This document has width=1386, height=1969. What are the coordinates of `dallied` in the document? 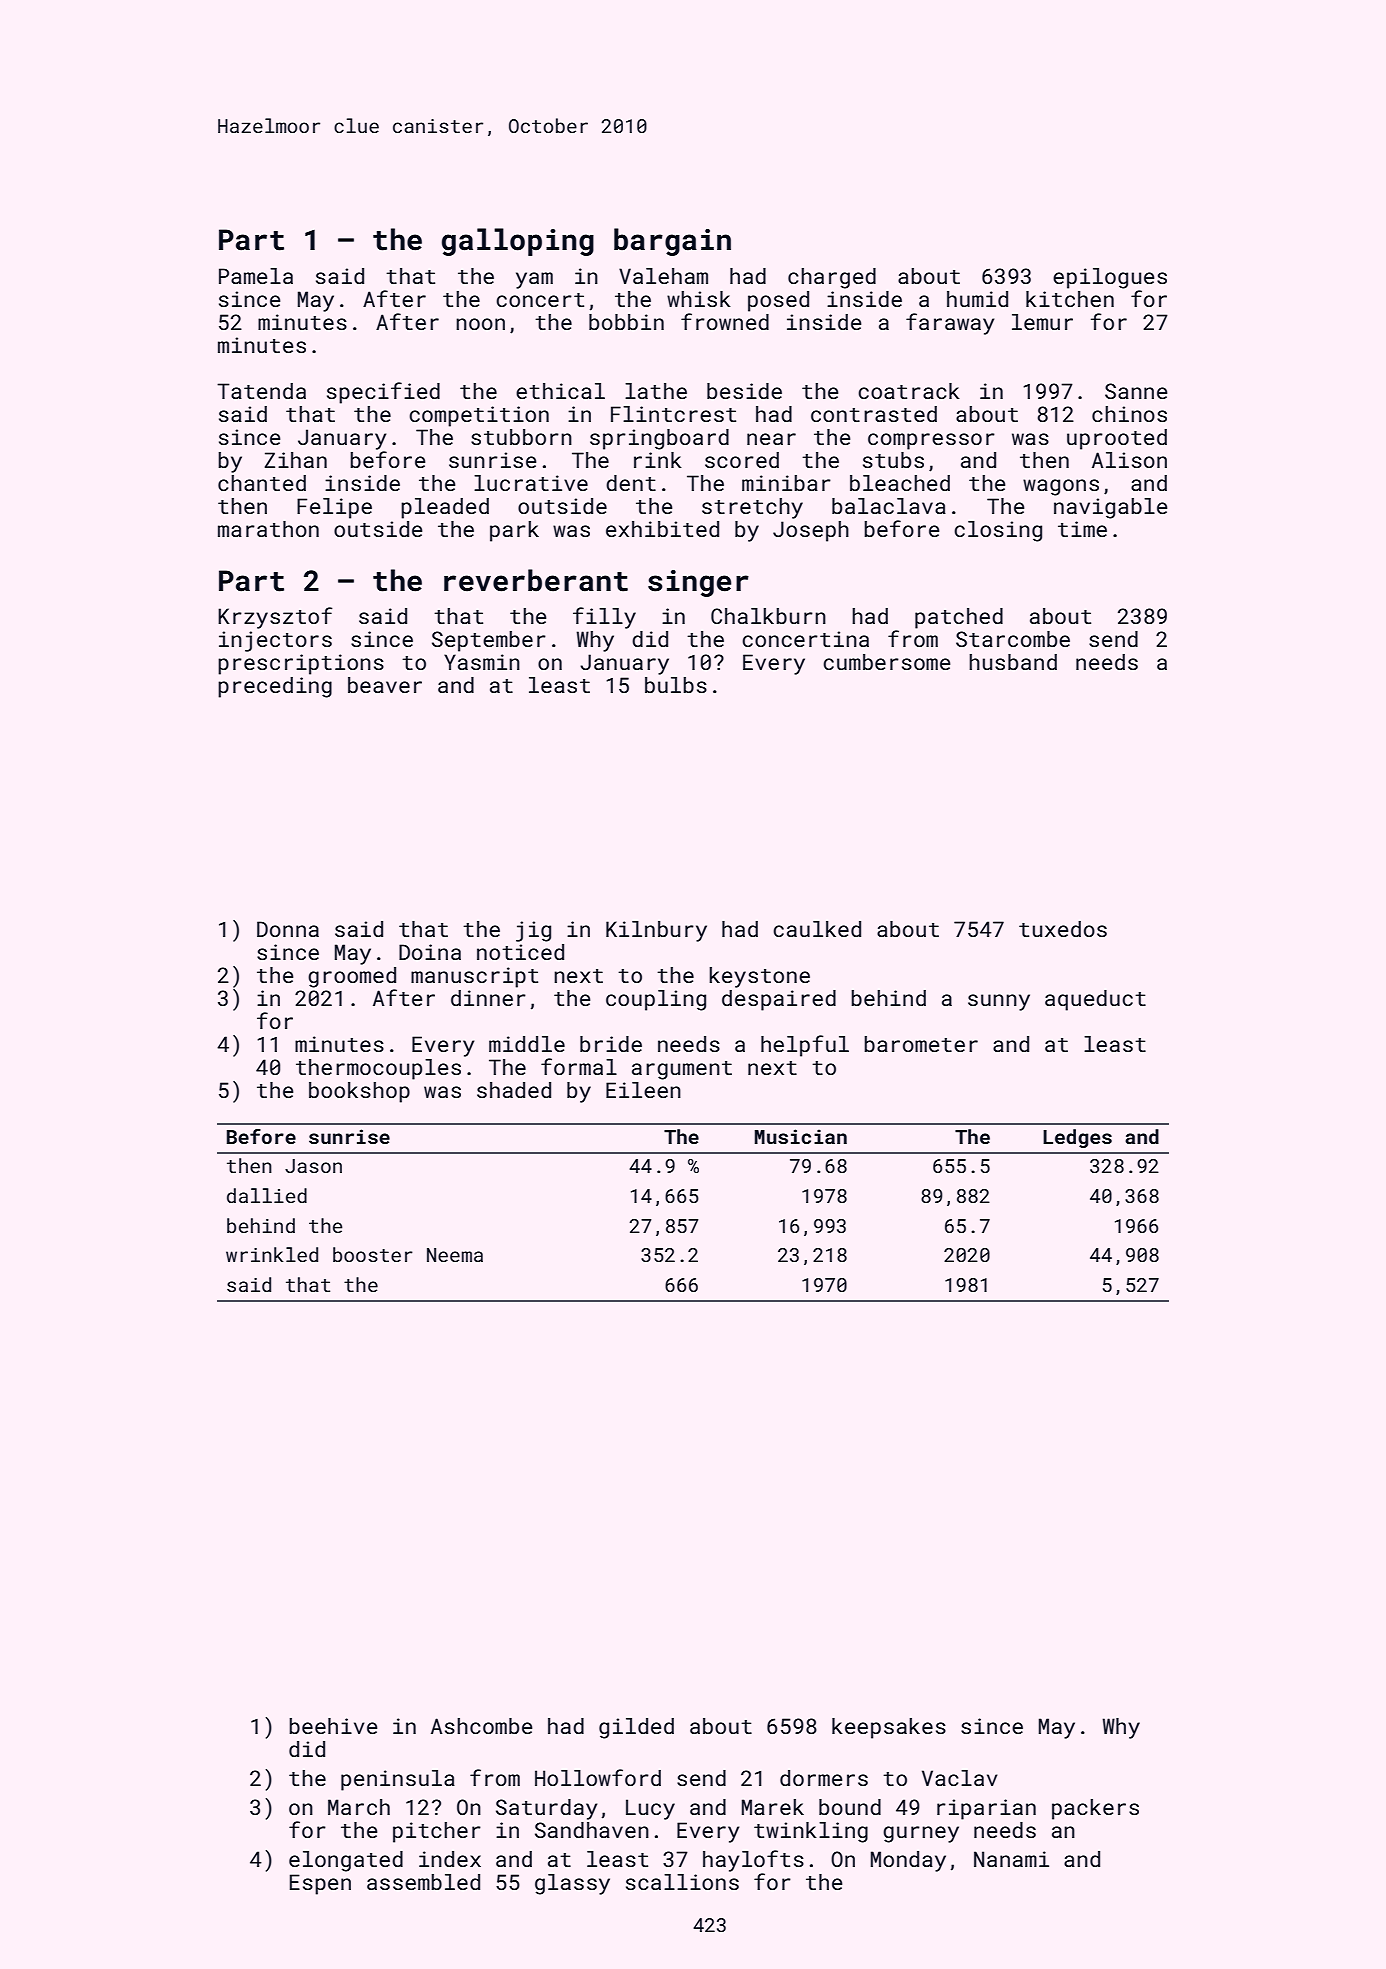 It's located at (267, 1195).
